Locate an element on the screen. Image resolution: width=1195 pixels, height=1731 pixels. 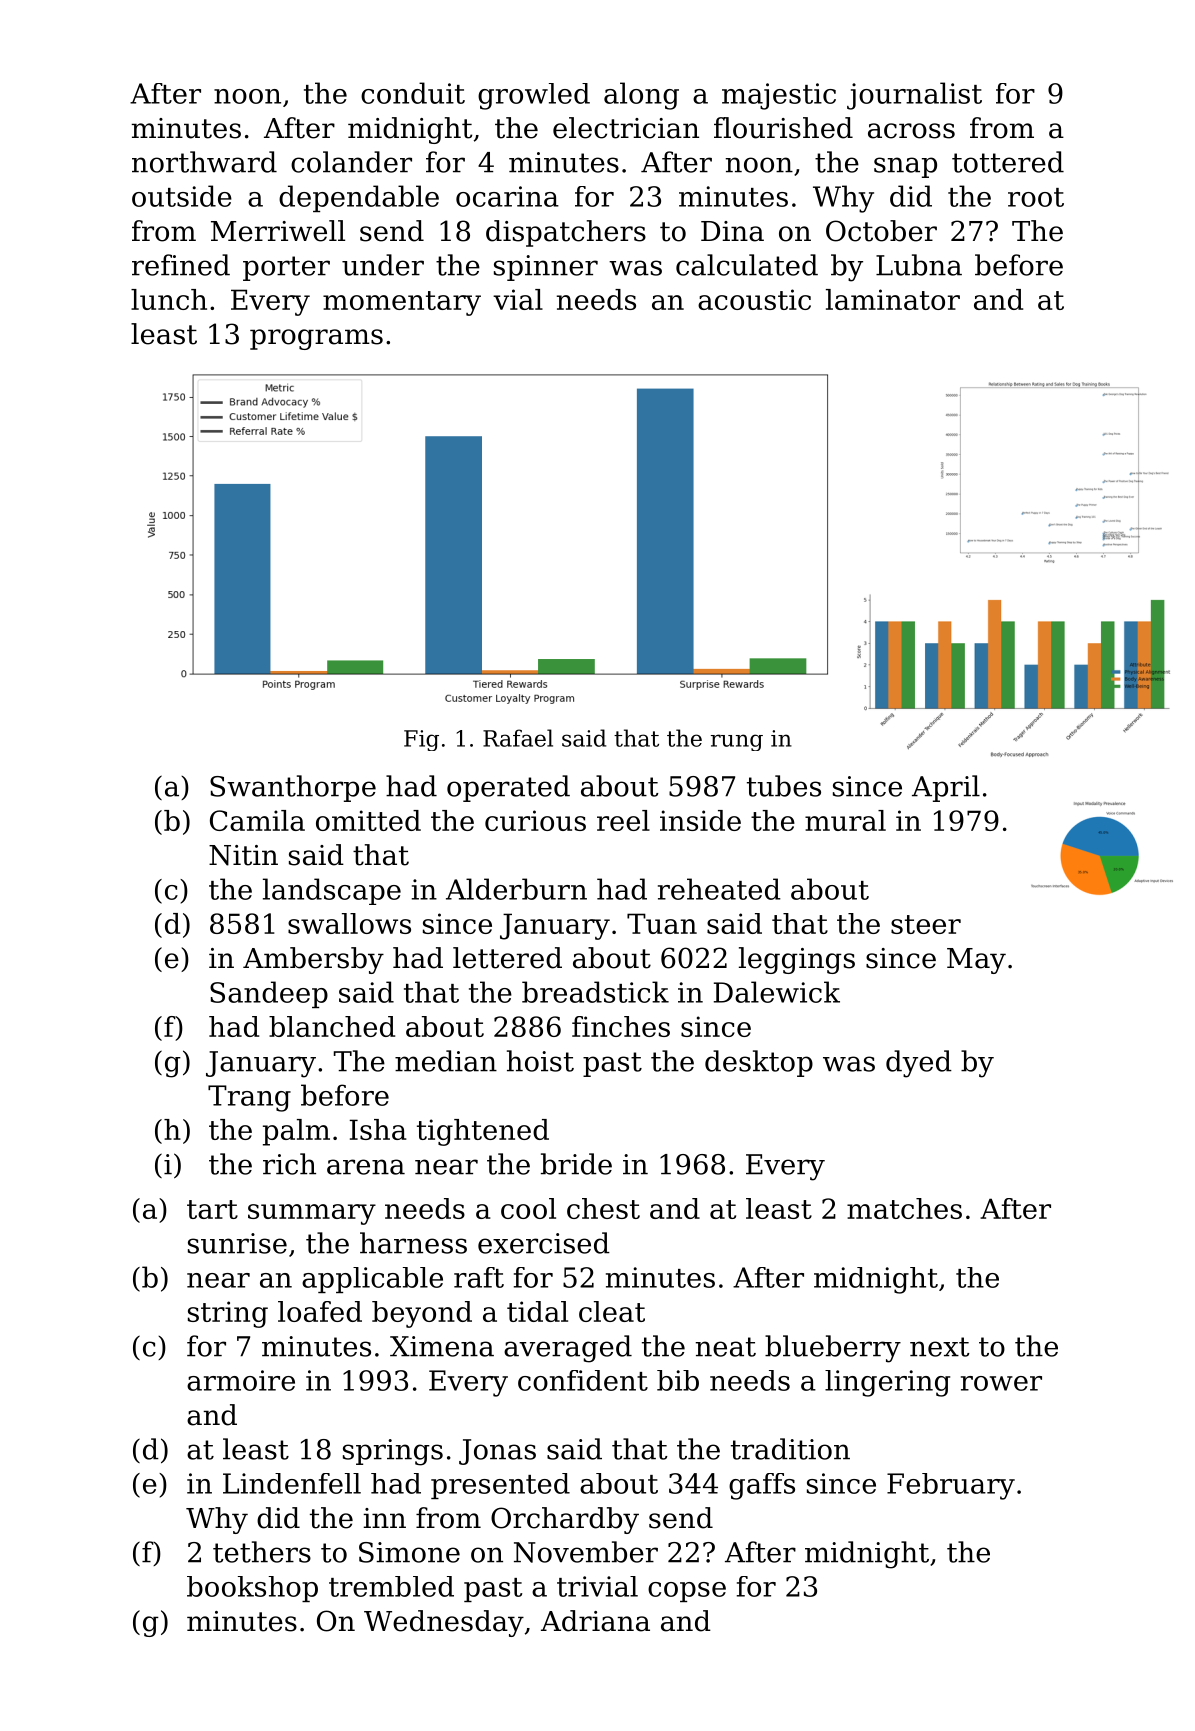
trembled is located at coordinates (391, 1586).
